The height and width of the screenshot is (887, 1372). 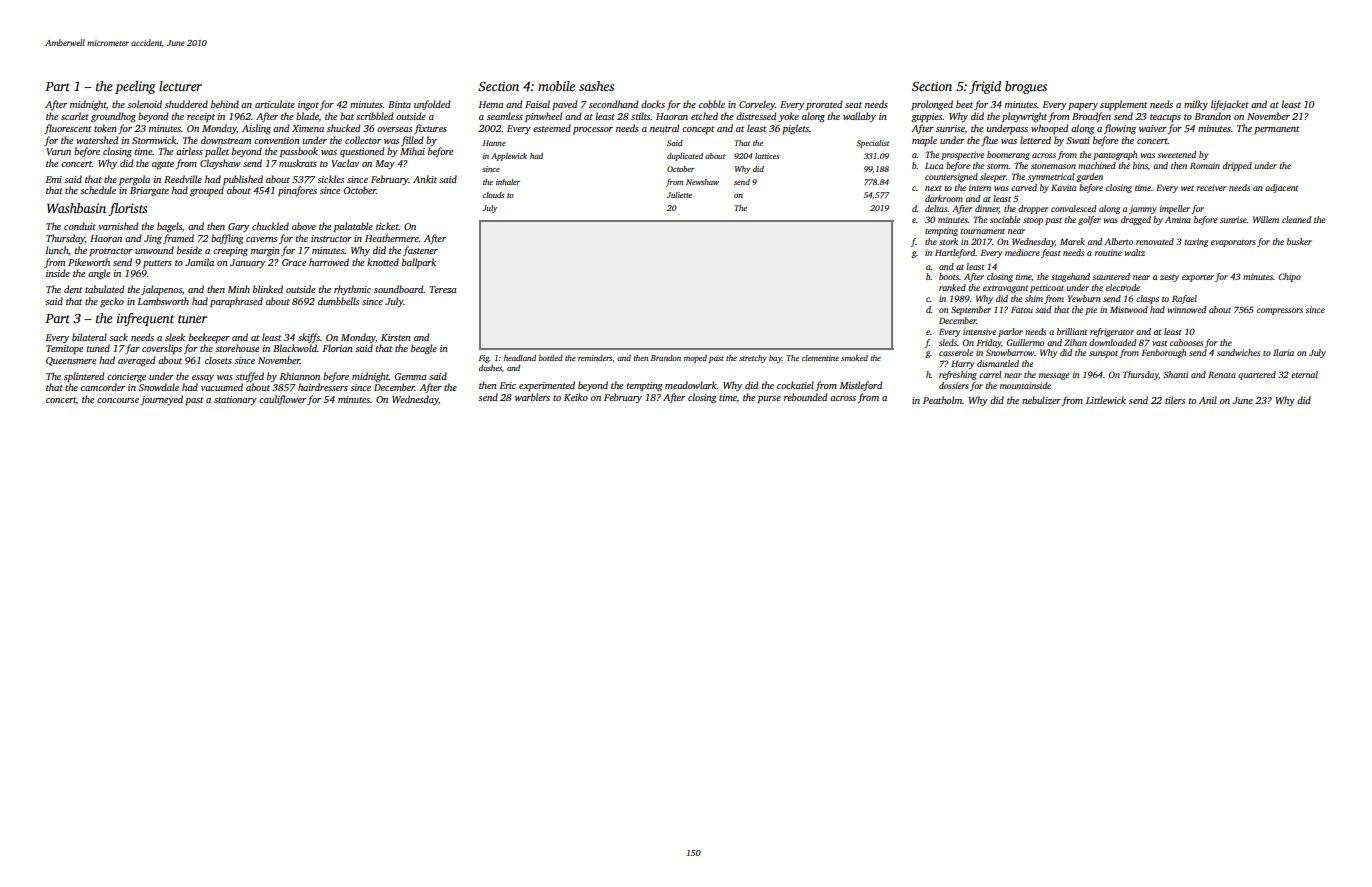 What do you see at coordinates (118, 226) in the screenshot?
I see `varnished` at bounding box center [118, 226].
